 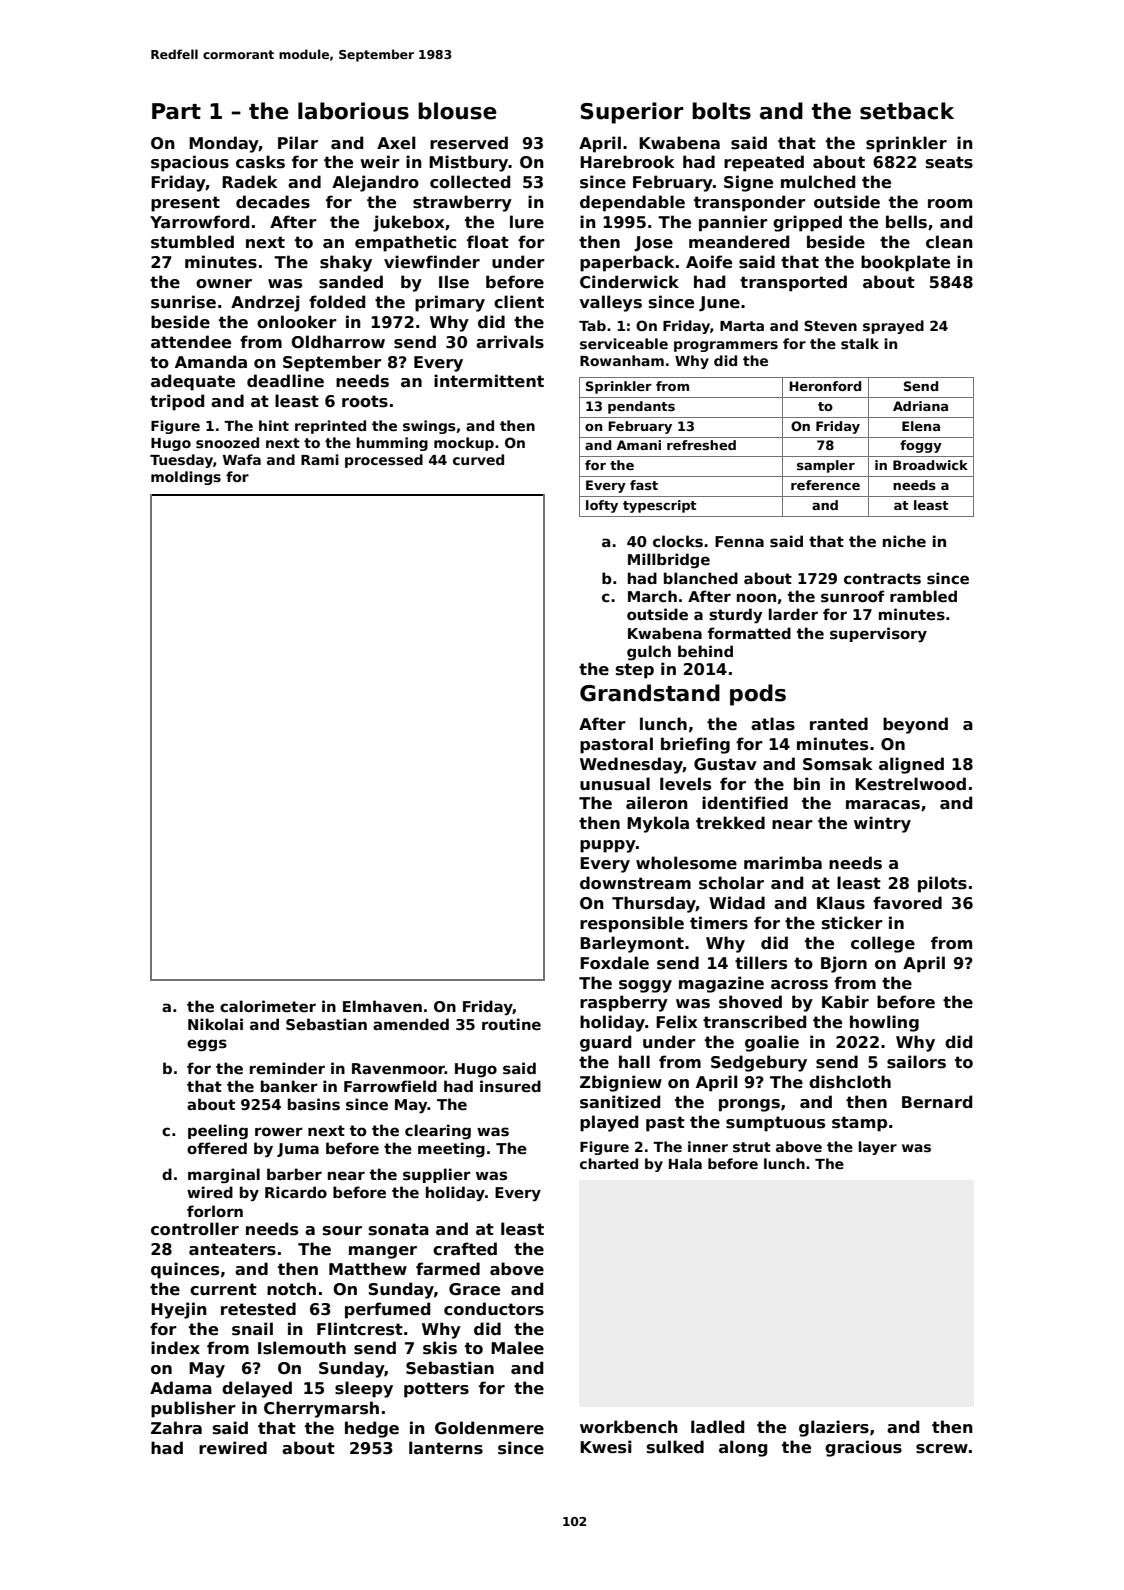 I want to click on calorimeter, so click(x=268, y=1006).
